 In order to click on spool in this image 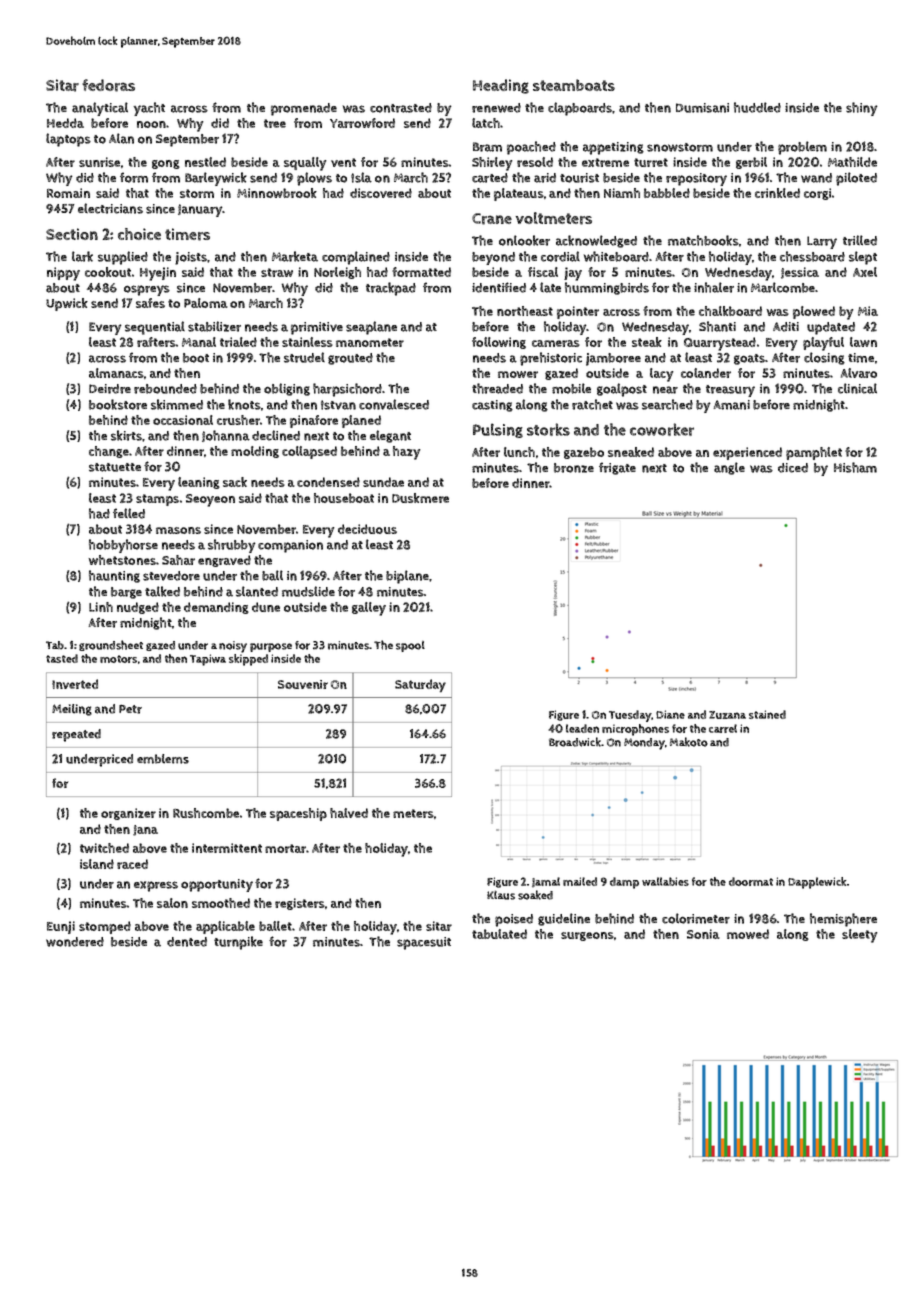, I will do `click(410, 646)`.
